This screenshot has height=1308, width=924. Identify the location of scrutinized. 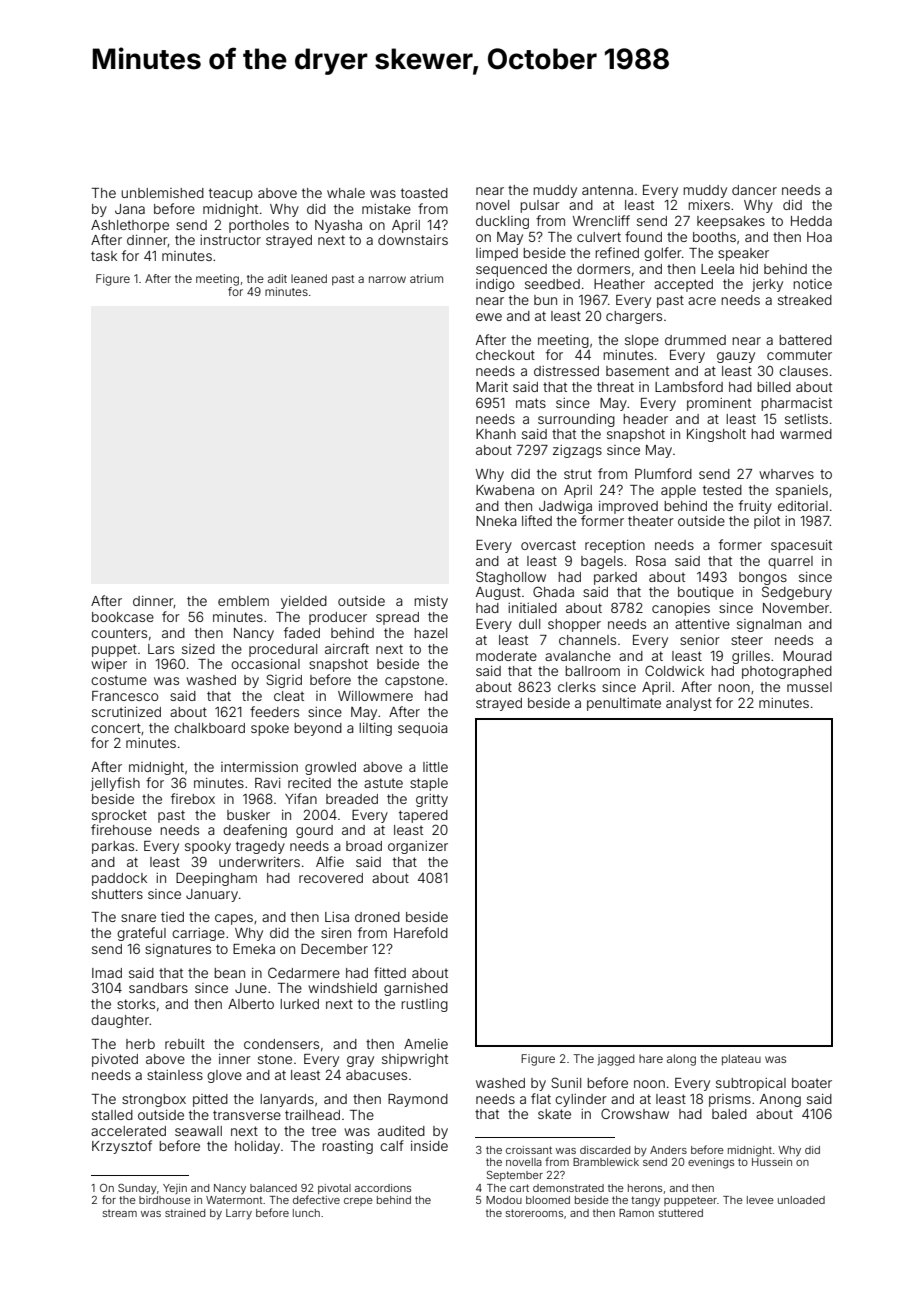
(126, 712).
